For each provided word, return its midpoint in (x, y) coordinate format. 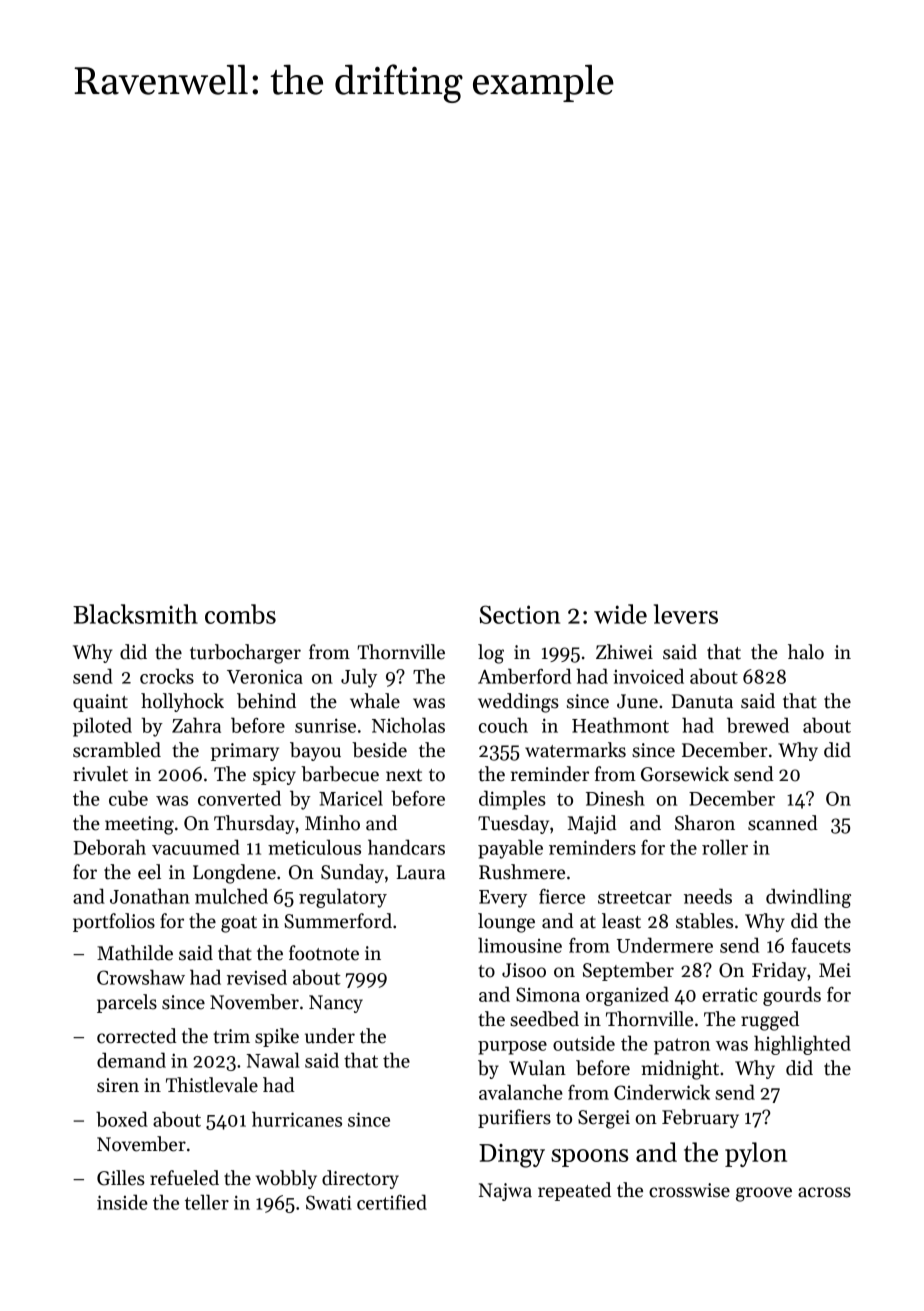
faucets (821, 945)
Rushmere (522, 872)
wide (620, 614)
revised (257, 977)
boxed (122, 1119)
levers (686, 614)
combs (240, 614)
